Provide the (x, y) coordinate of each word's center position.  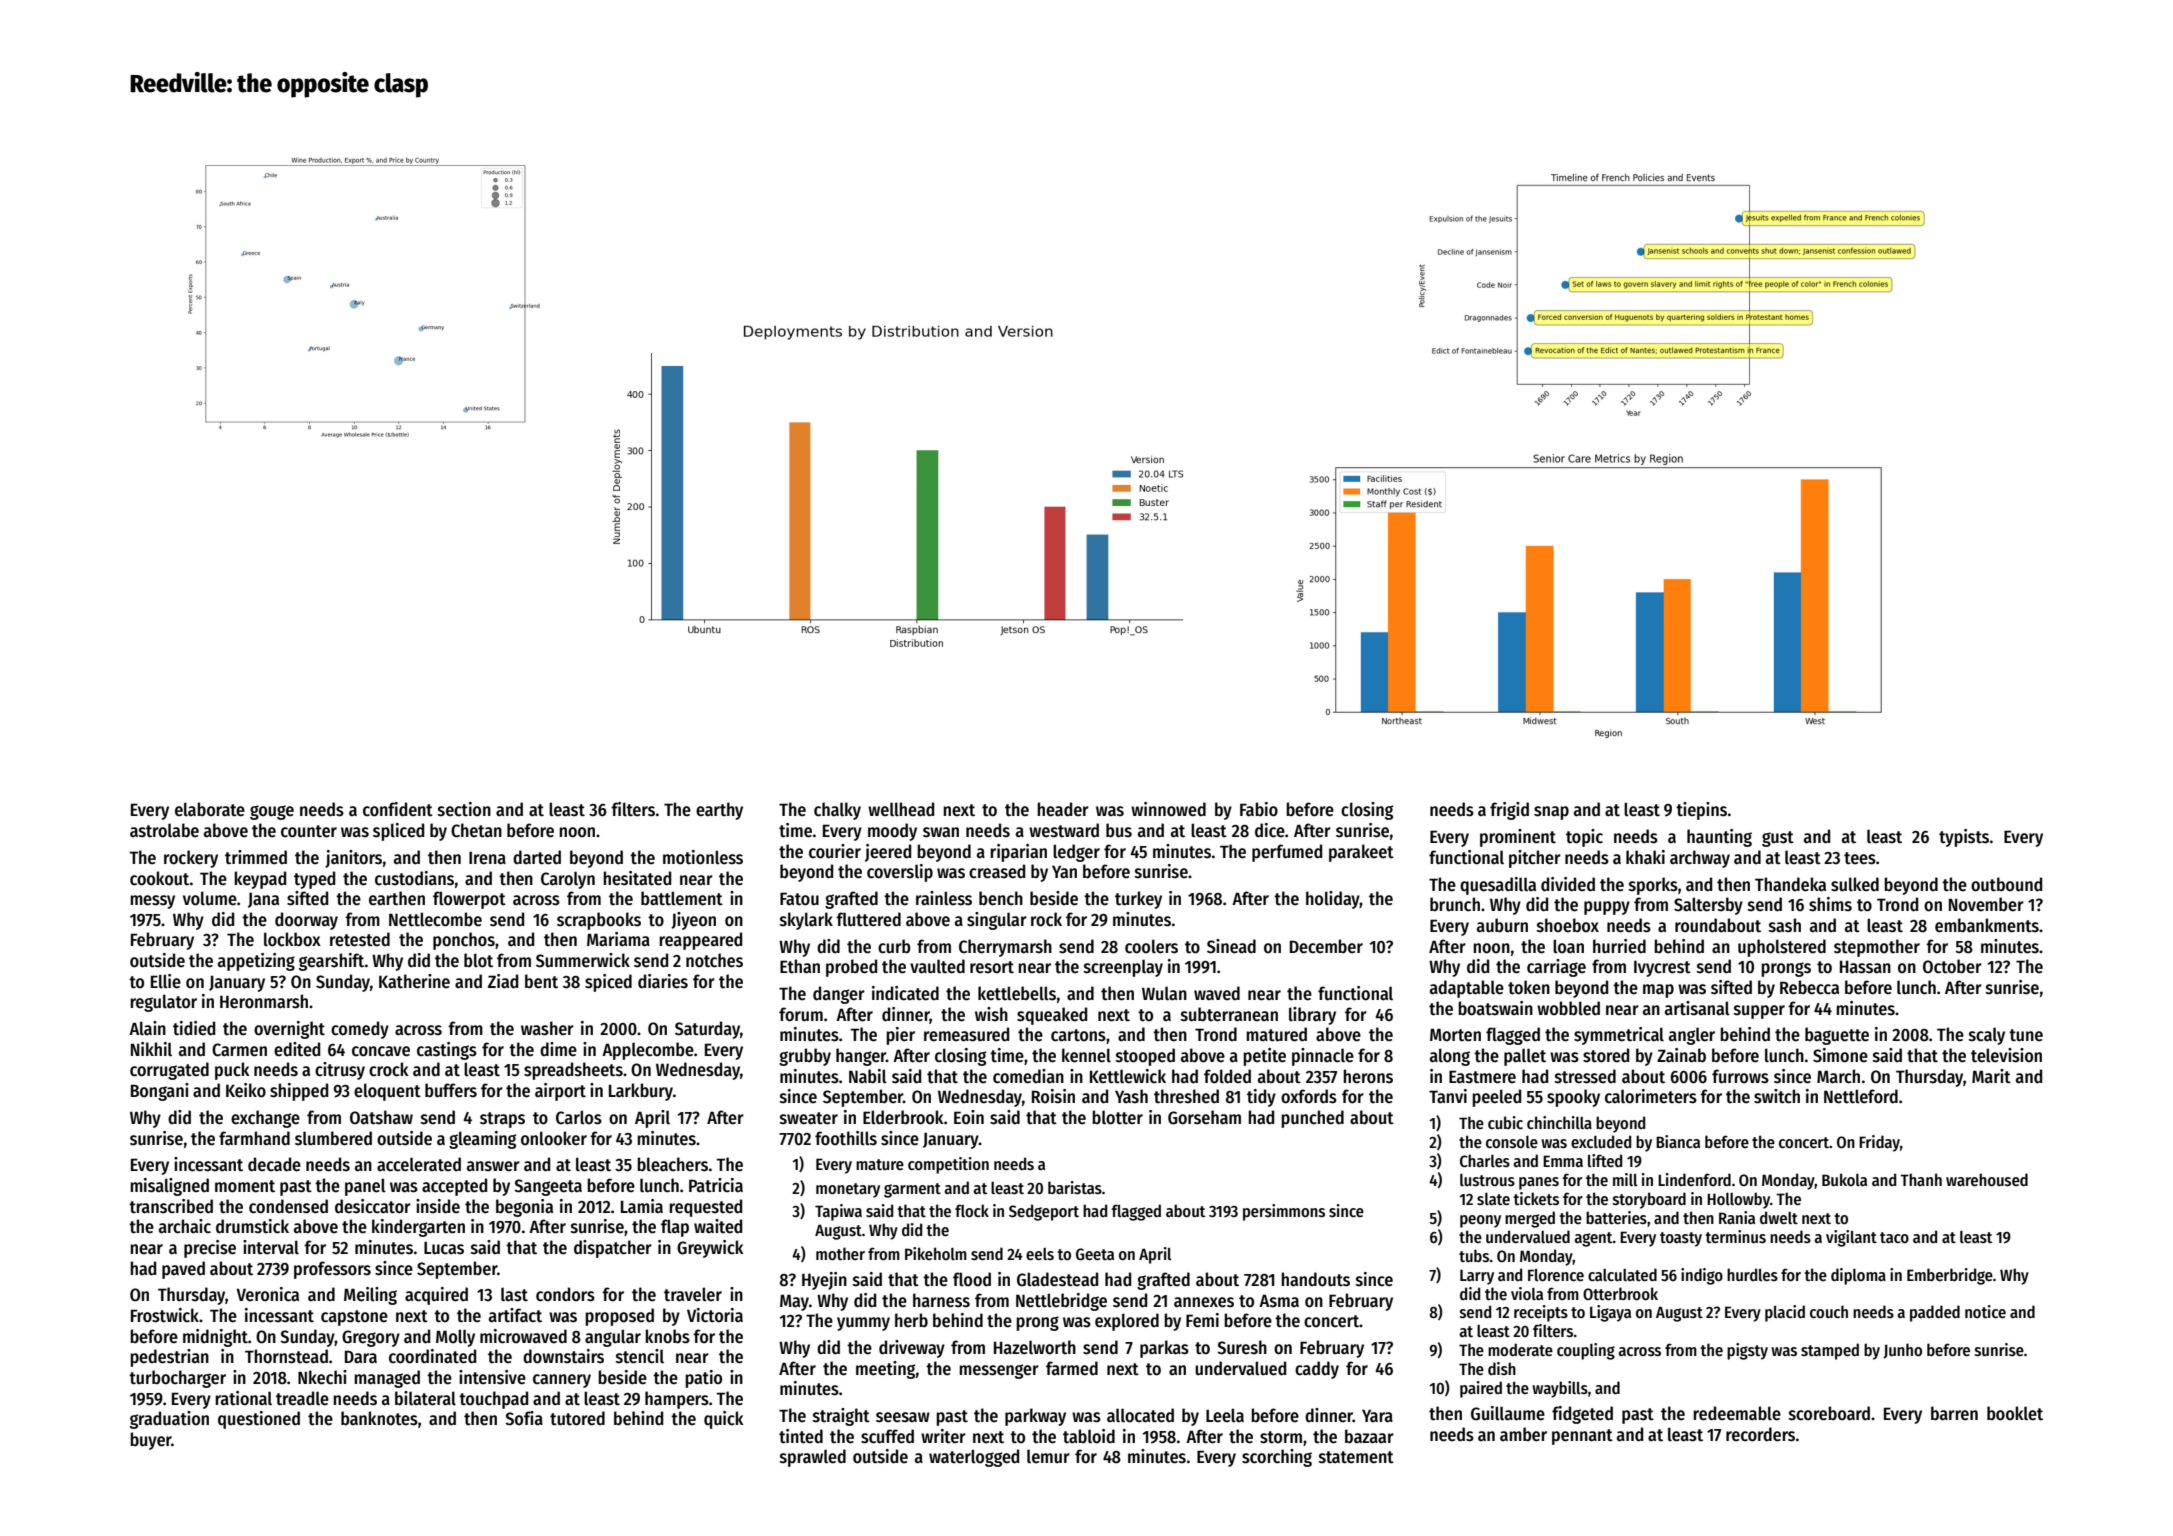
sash (1785, 925)
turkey (1138, 900)
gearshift (331, 962)
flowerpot (469, 900)
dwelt (1779, 1217)
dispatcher (613, 1249)
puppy (1607, 908)
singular (997, 921)
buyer (151, 1441)
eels (1040, 1254)
